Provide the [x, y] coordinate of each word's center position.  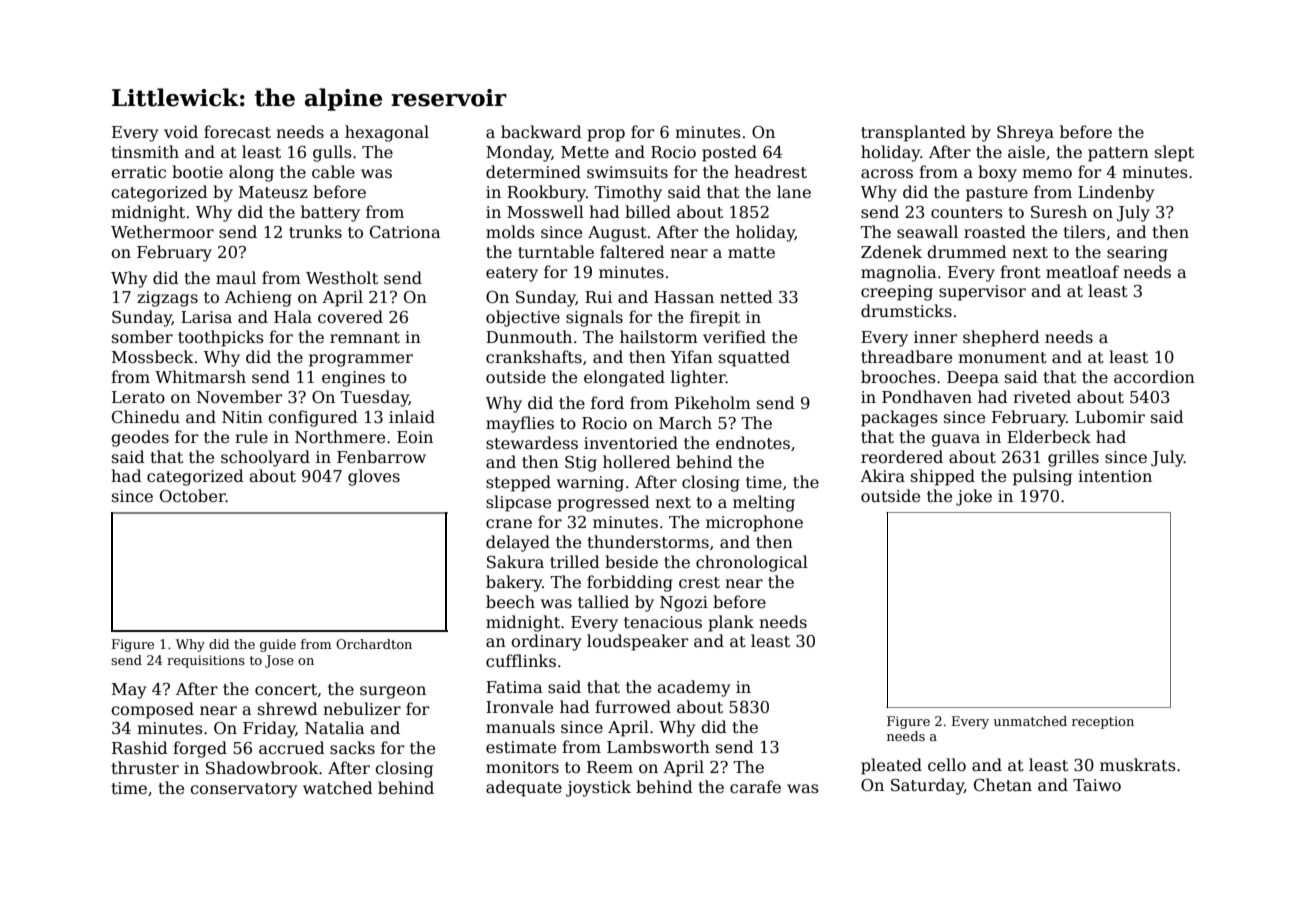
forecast [237, 132]
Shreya [1025, 133]
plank [731, 623]
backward [541, 132]
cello [947, 765]
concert [286, 690]
